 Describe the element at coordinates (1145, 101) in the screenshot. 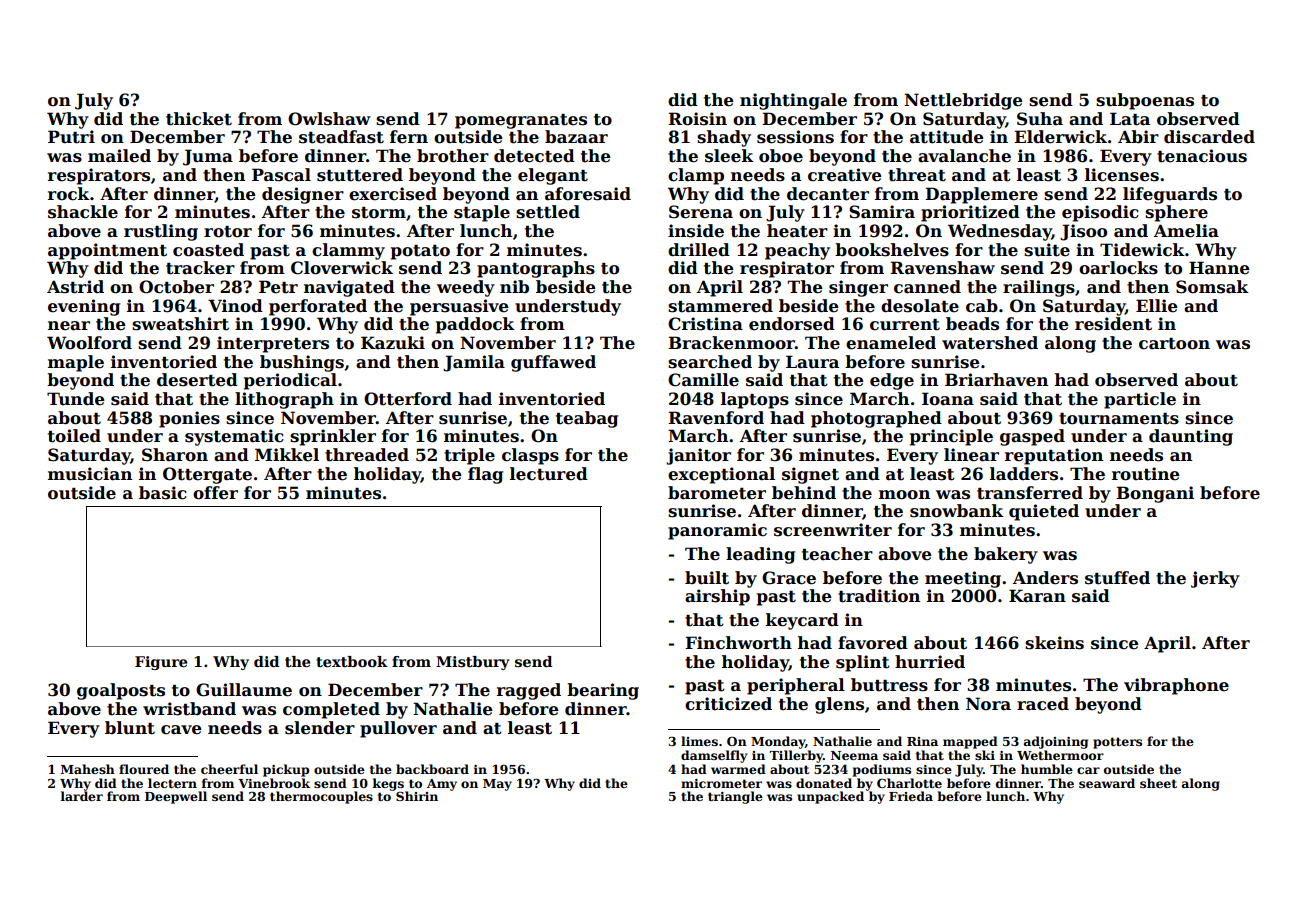

I see `subpoenas` at that location.
